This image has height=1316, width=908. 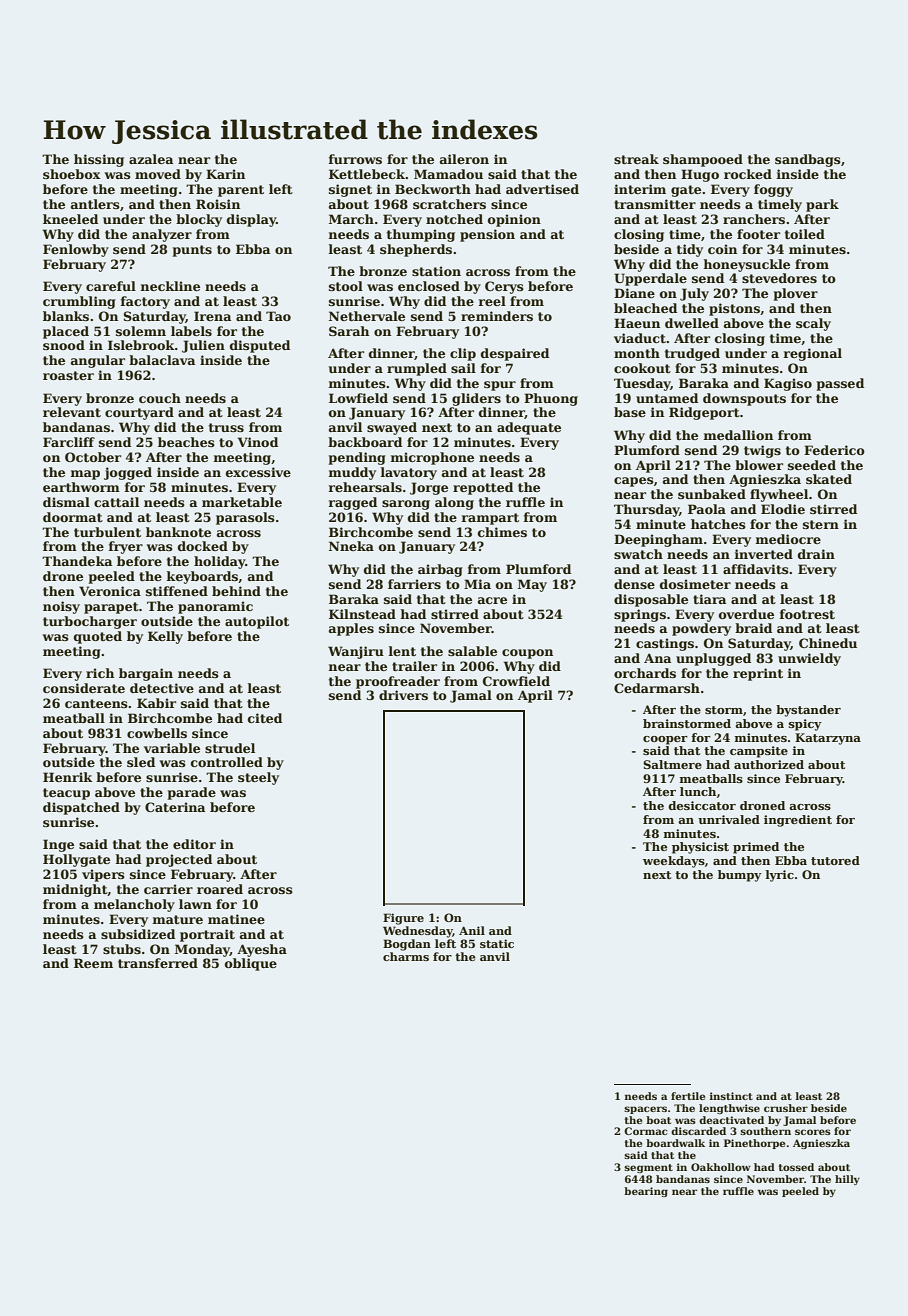 What do you see at coordinates (68, 777) in the image?
I see `Henrik` at bounding box center [68, 777].
